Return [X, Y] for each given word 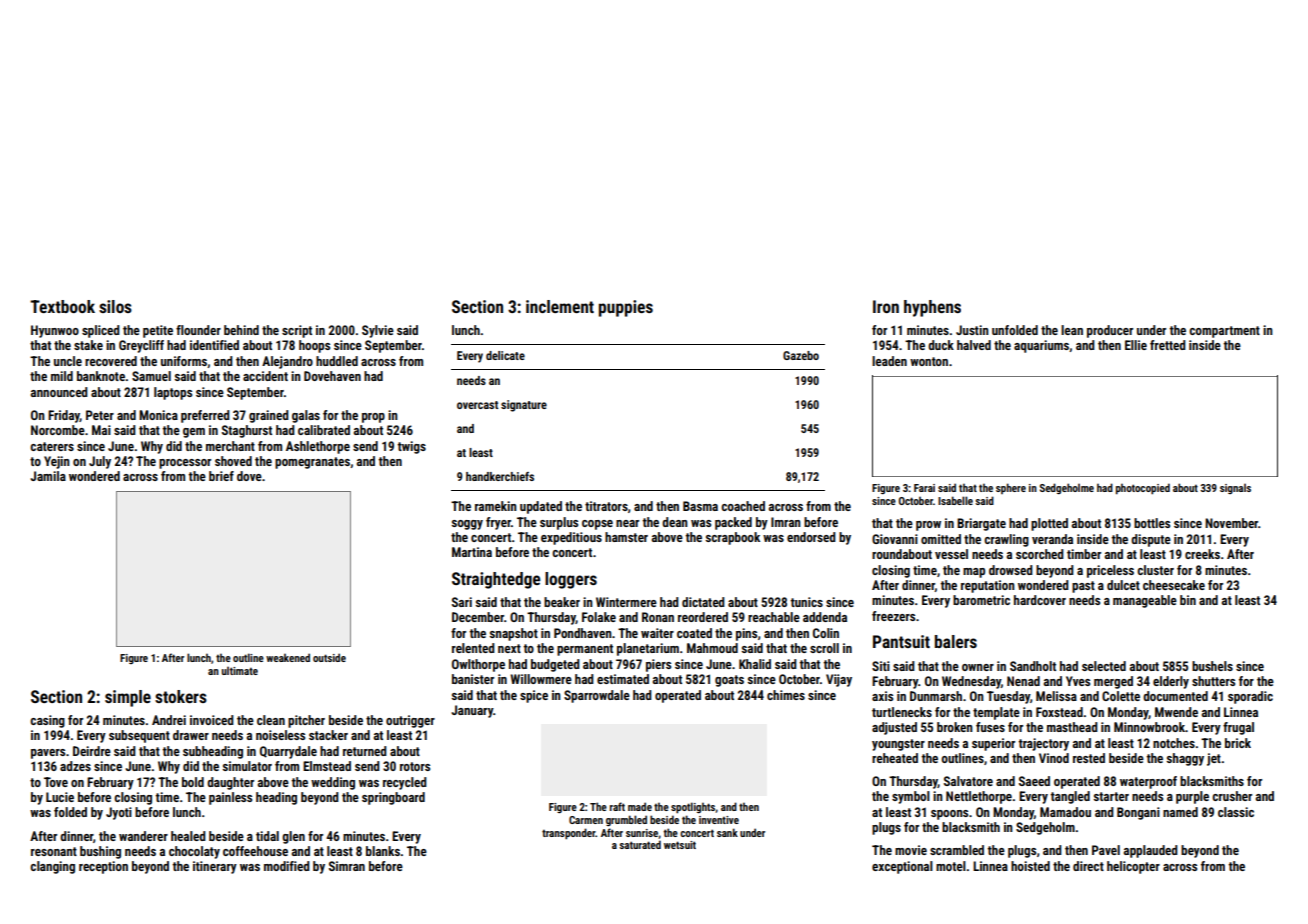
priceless [1110, 571]
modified [287, 866]
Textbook [62, 306]
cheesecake [1174, 585]
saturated [640, 844]
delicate [505, 355]
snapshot [514, 634]
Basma [700, 506]
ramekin [496, 506]
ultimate [240, 670]
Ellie [1136, 345]
